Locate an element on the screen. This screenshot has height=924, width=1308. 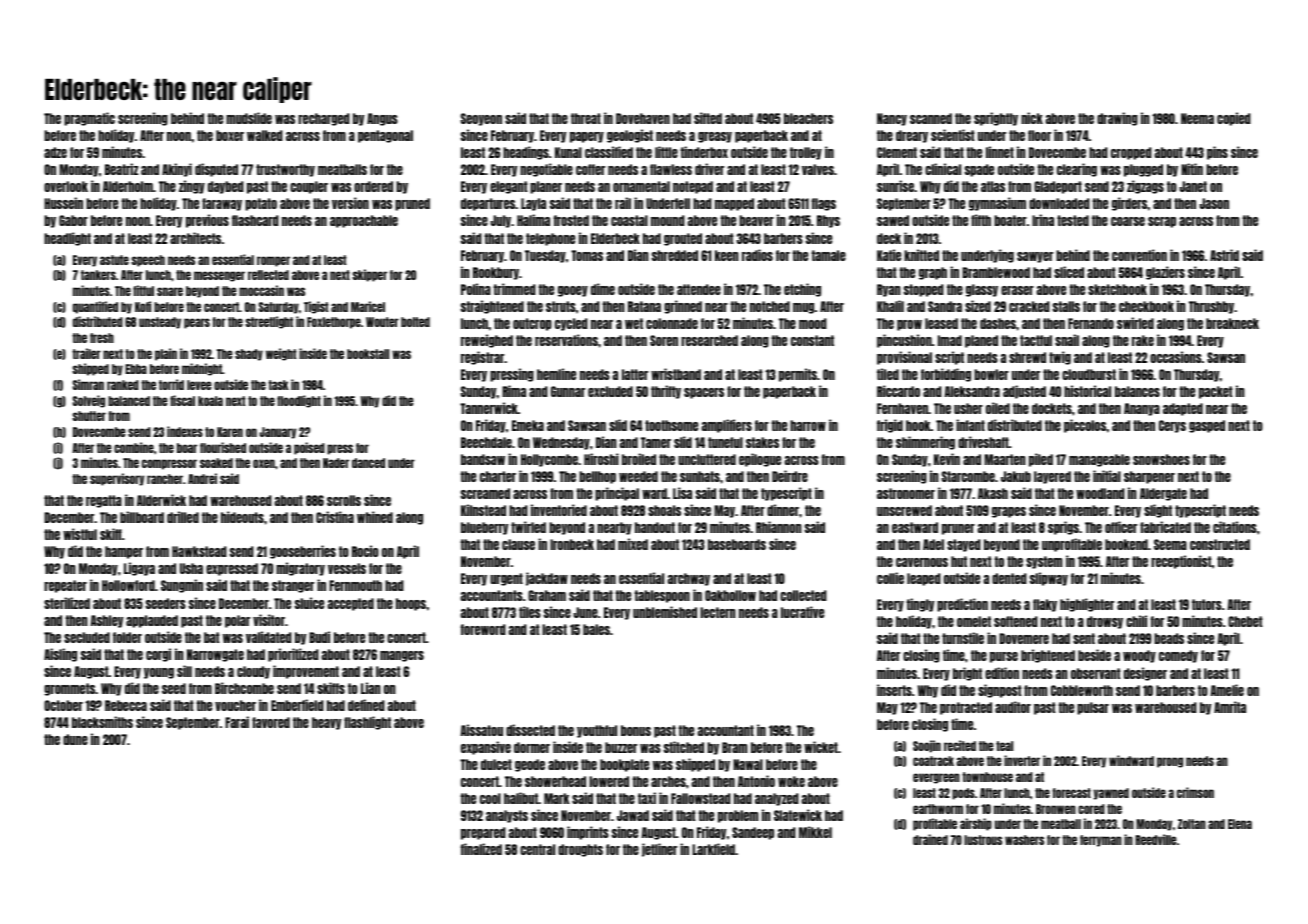
sawyer is located at coordinates (1035, 257).
